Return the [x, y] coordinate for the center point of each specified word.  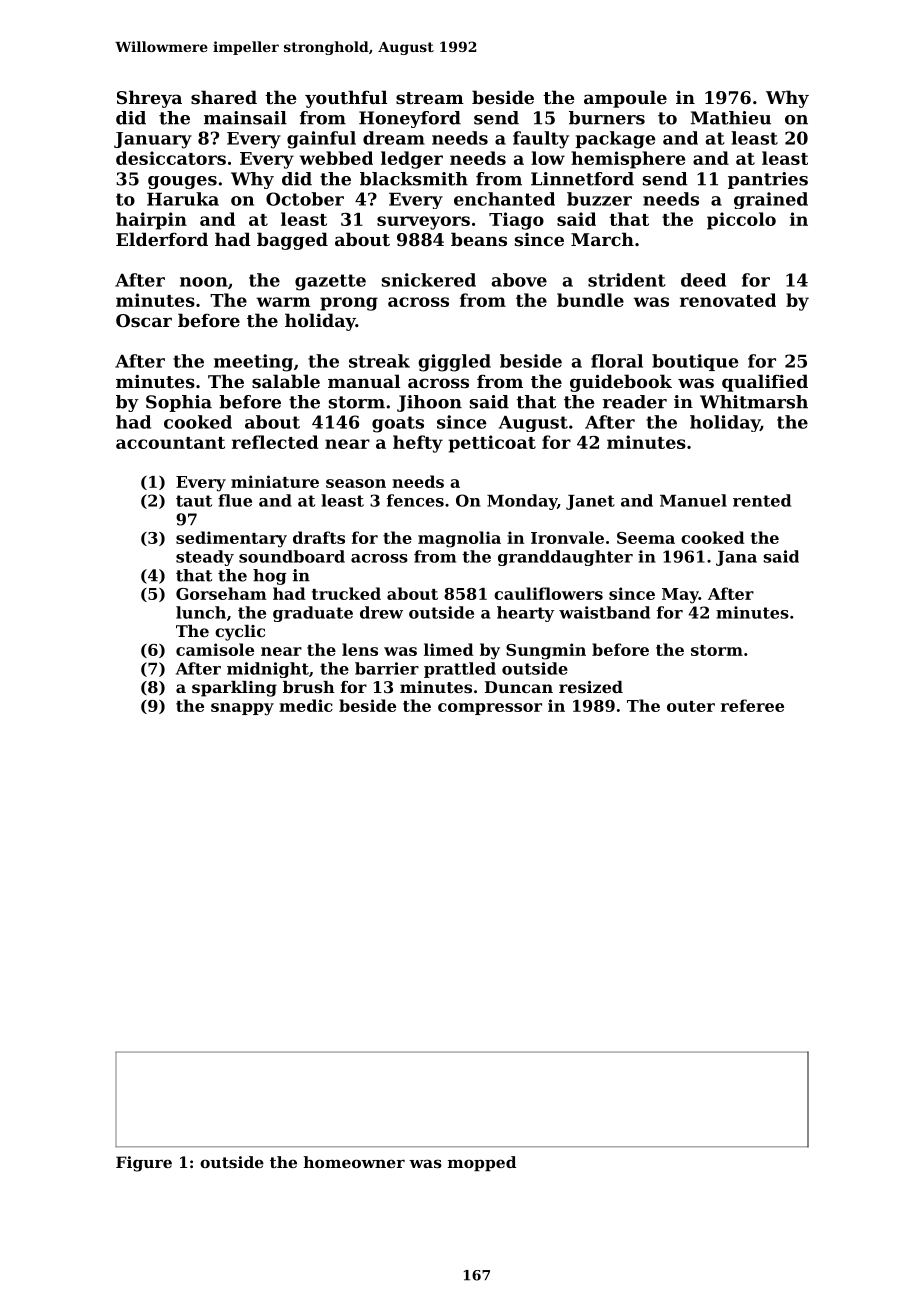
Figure [144, 1164]
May [680, 596]
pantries [768, 180]
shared [224, 97]
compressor [490, 709]
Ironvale [567, 537]
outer [691, 706]
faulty [541, 140]
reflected [275, 442]
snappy [242, 709]
